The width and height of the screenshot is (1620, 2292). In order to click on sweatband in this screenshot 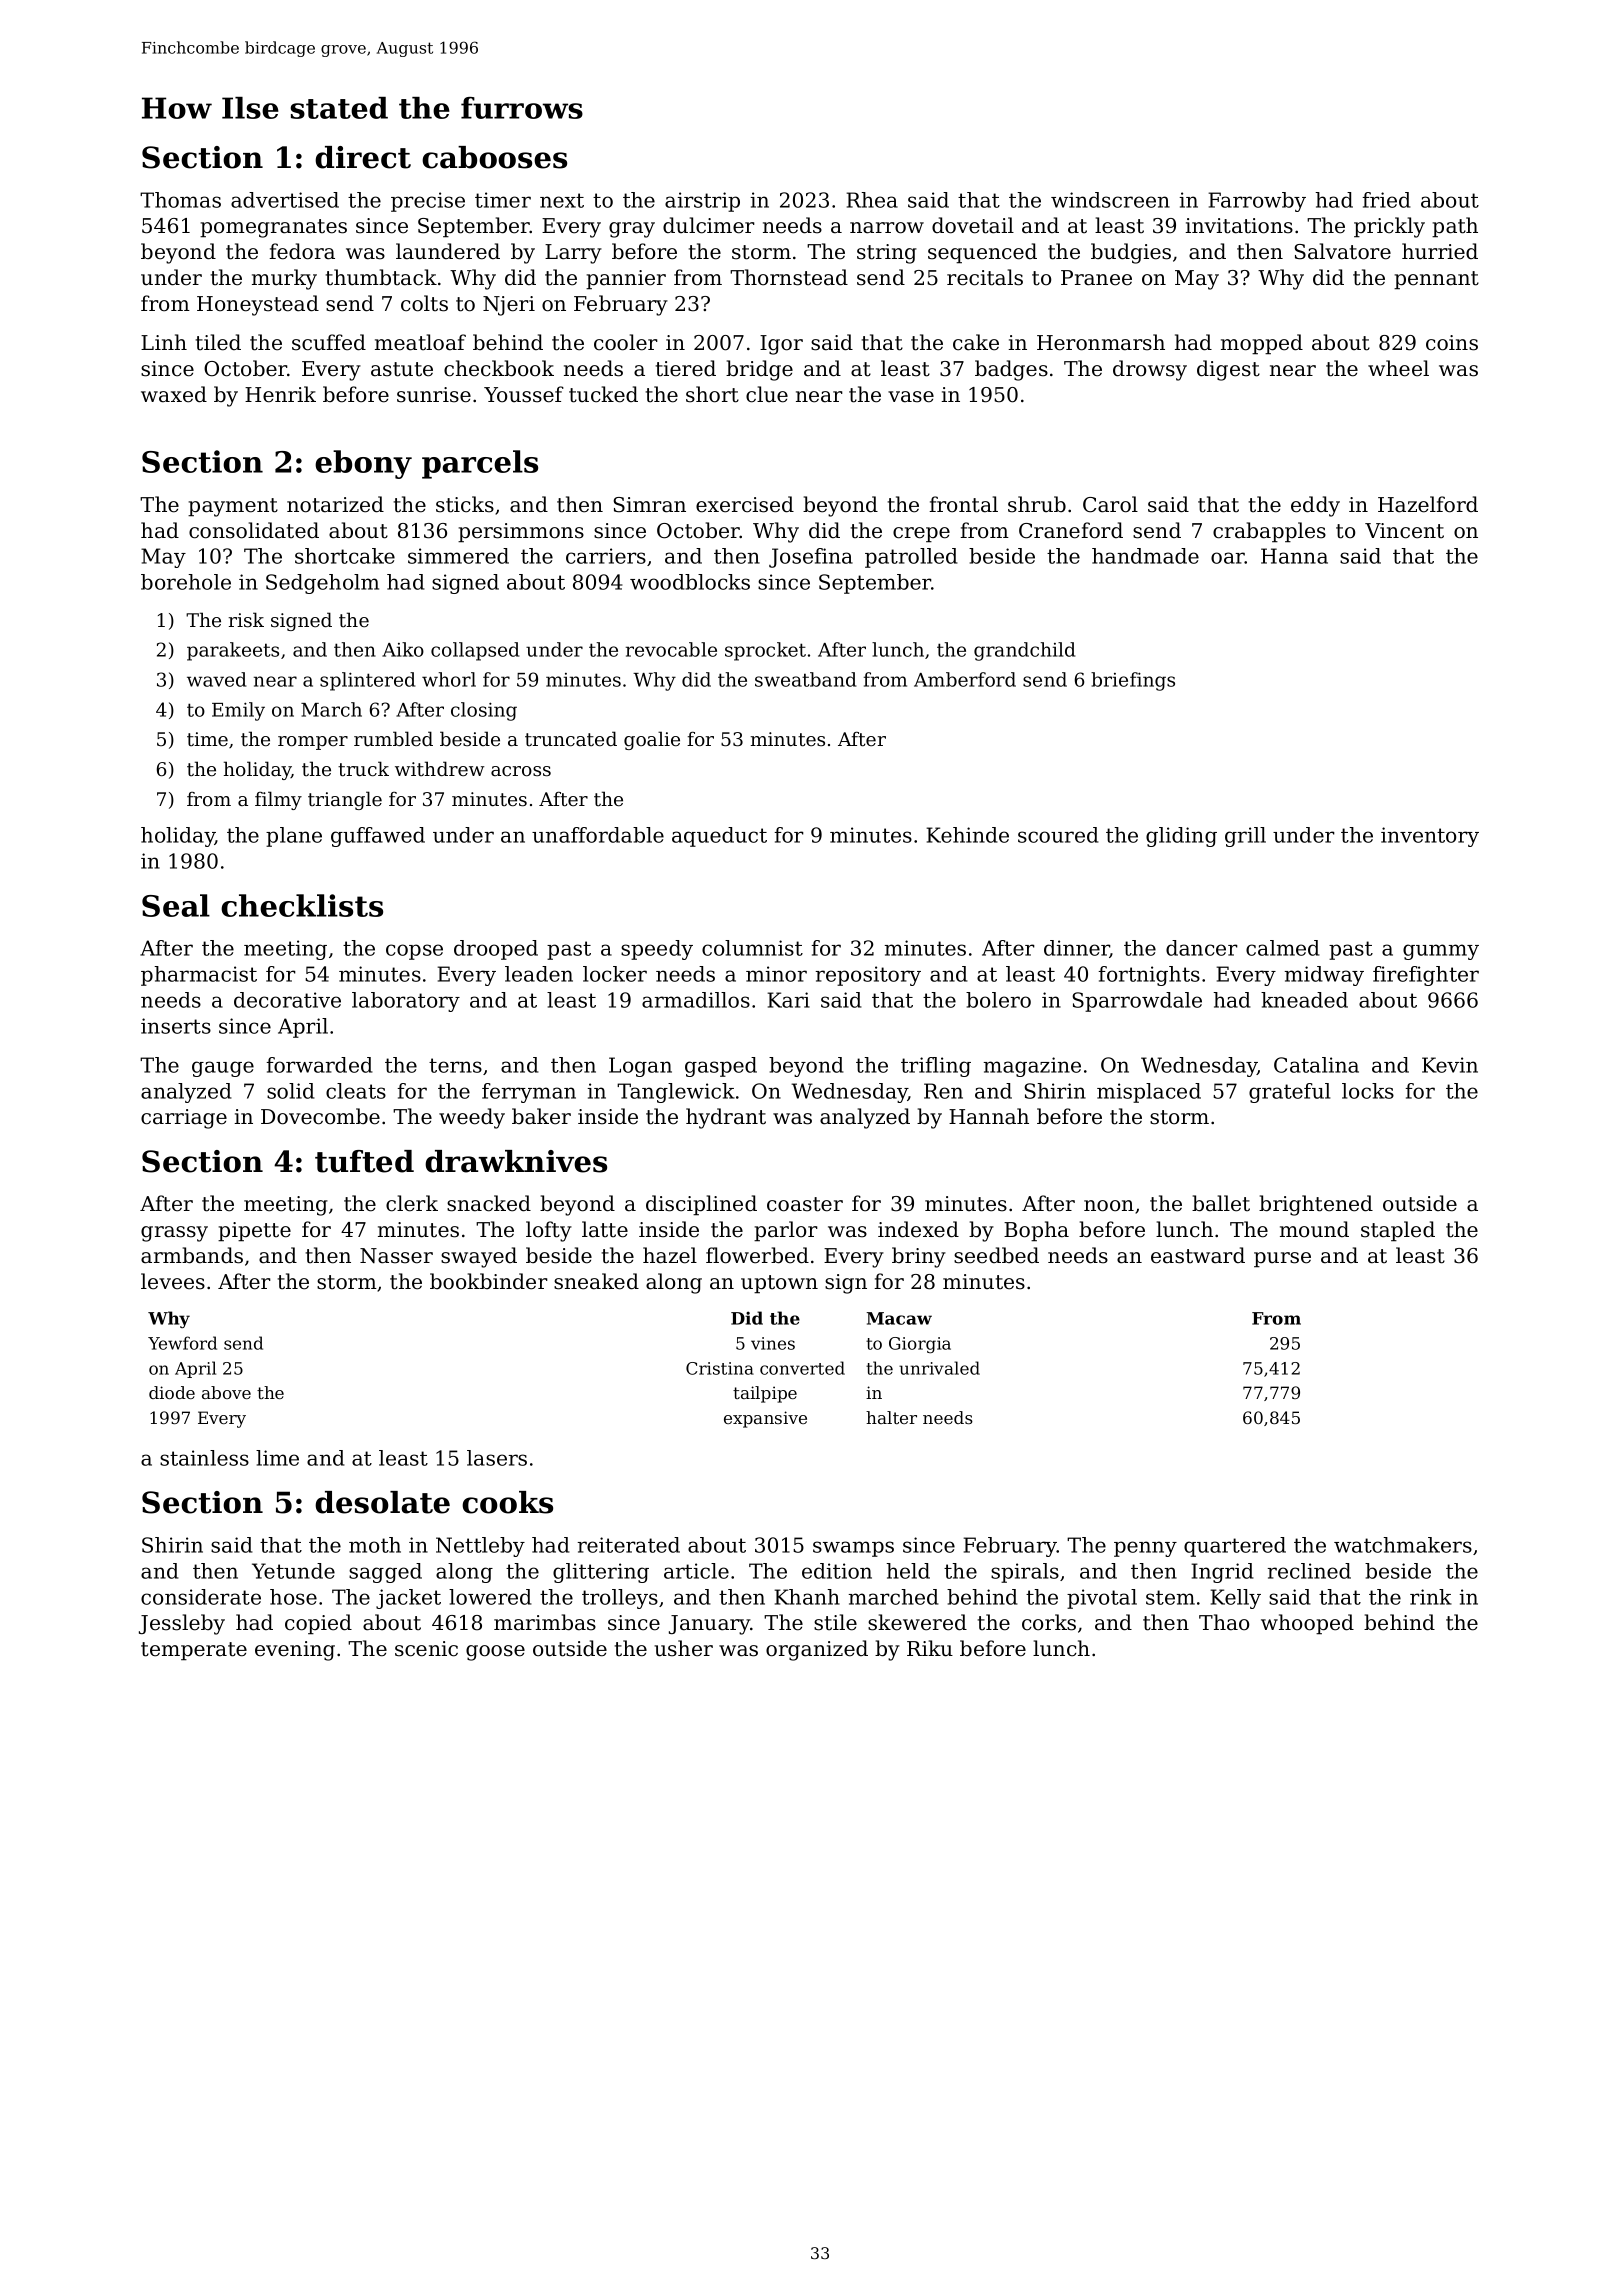, I will do `click(805, 679)`.
